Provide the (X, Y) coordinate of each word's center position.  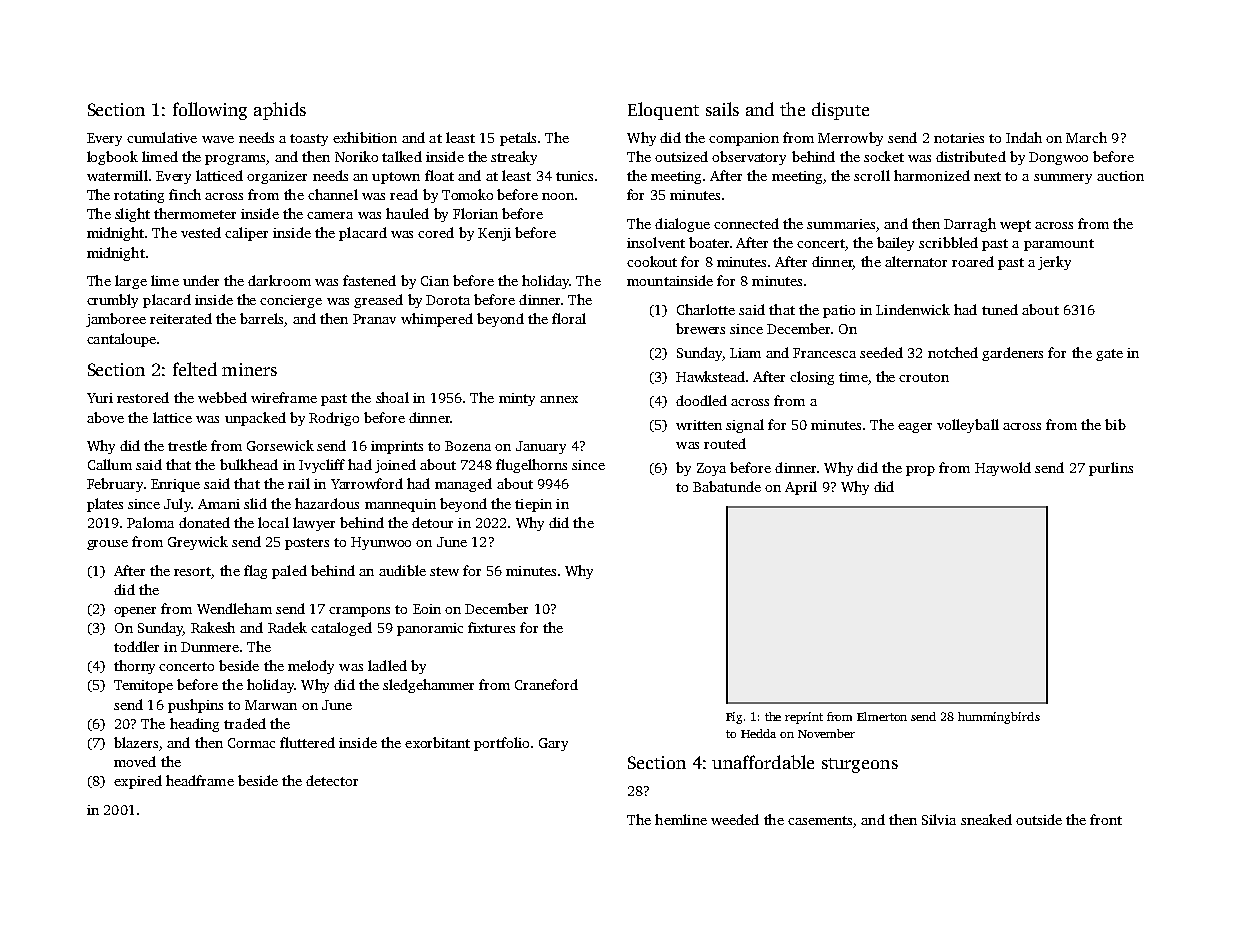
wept (1015, 226)
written (699, 425)
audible (402, 570)
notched (953, 352)
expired (138, 782)
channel (333, 194)
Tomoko (467, 194)
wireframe (284, 397)
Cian (435, 281)
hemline (681, 819)
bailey (895, 244)
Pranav (374, 319)
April (801, 488)
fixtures (491, 627)
